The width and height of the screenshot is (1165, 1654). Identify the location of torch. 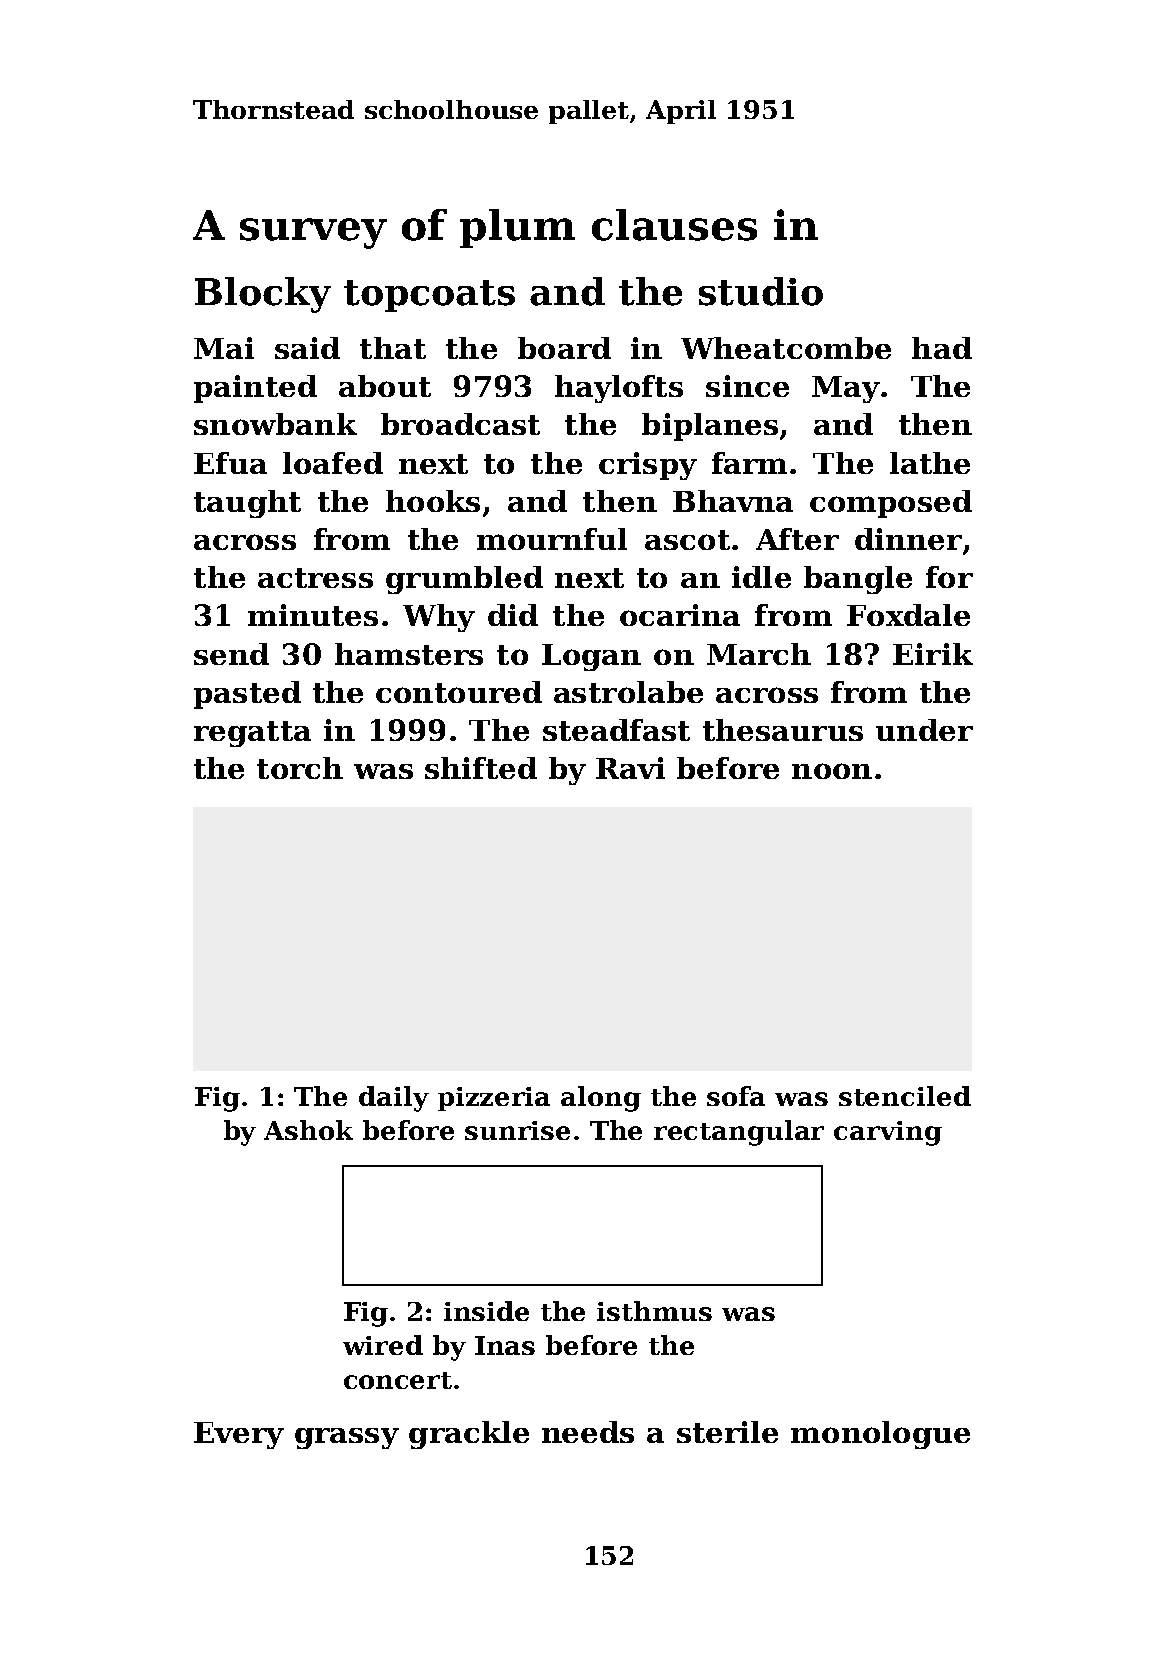
(300, 768).
